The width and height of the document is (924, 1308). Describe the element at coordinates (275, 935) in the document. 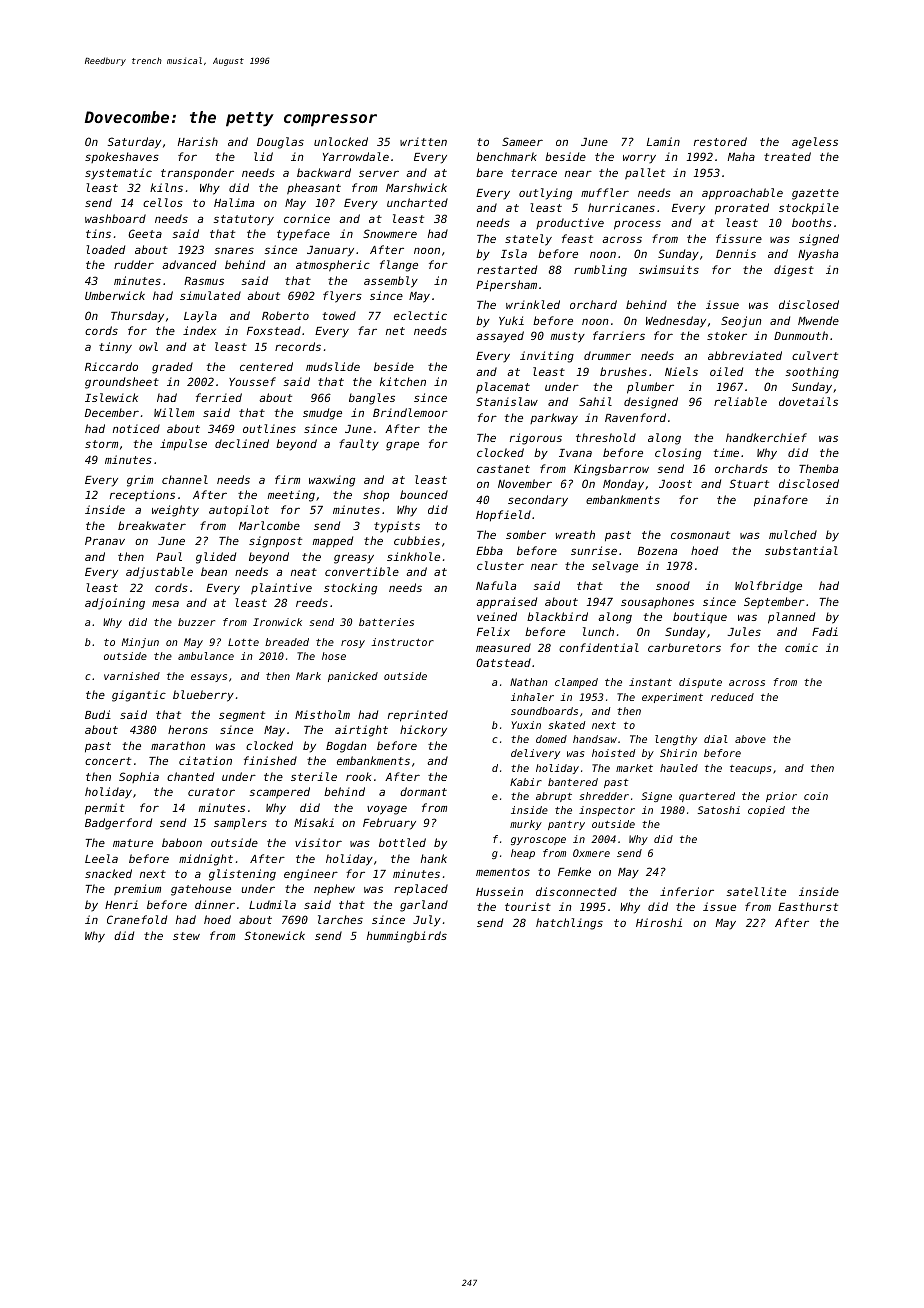

I see `Stonewick` at that location.
